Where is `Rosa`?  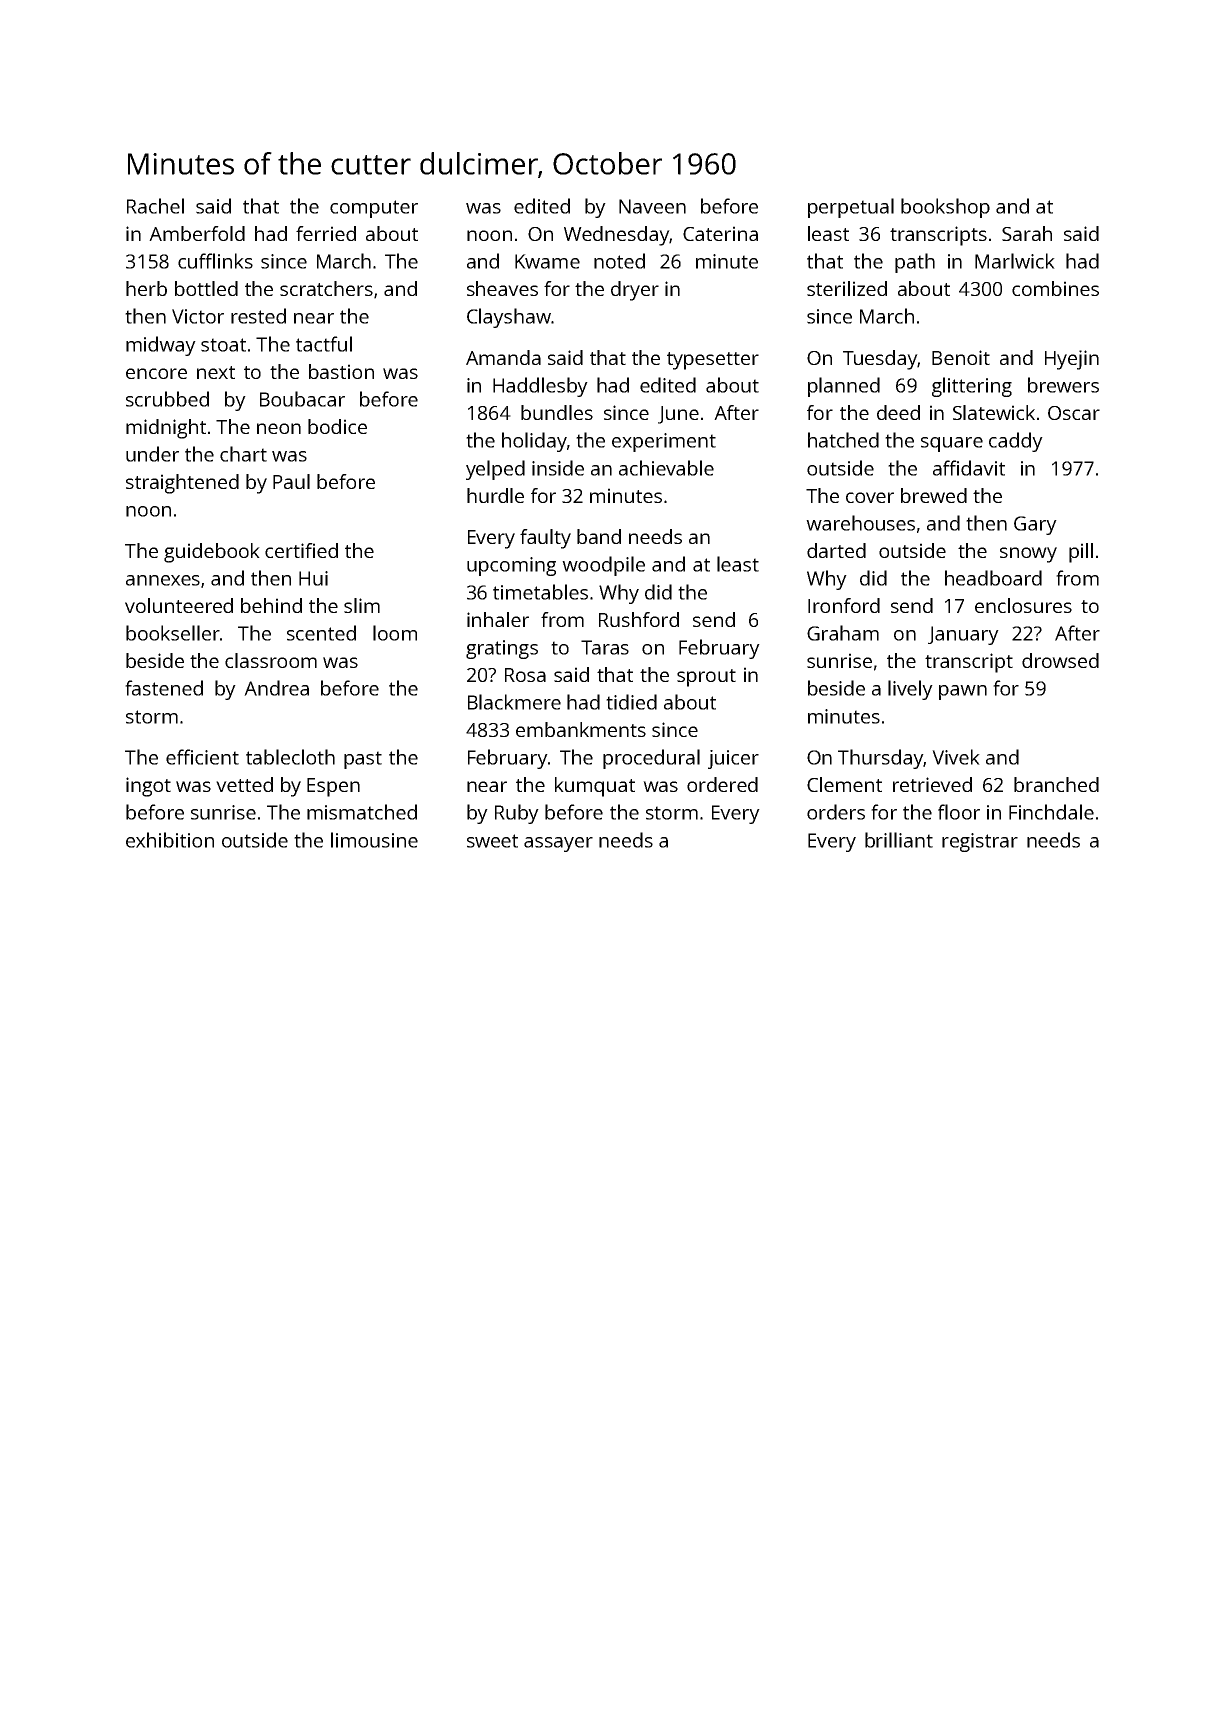
Rosa is located at coordinates (525, 675).
